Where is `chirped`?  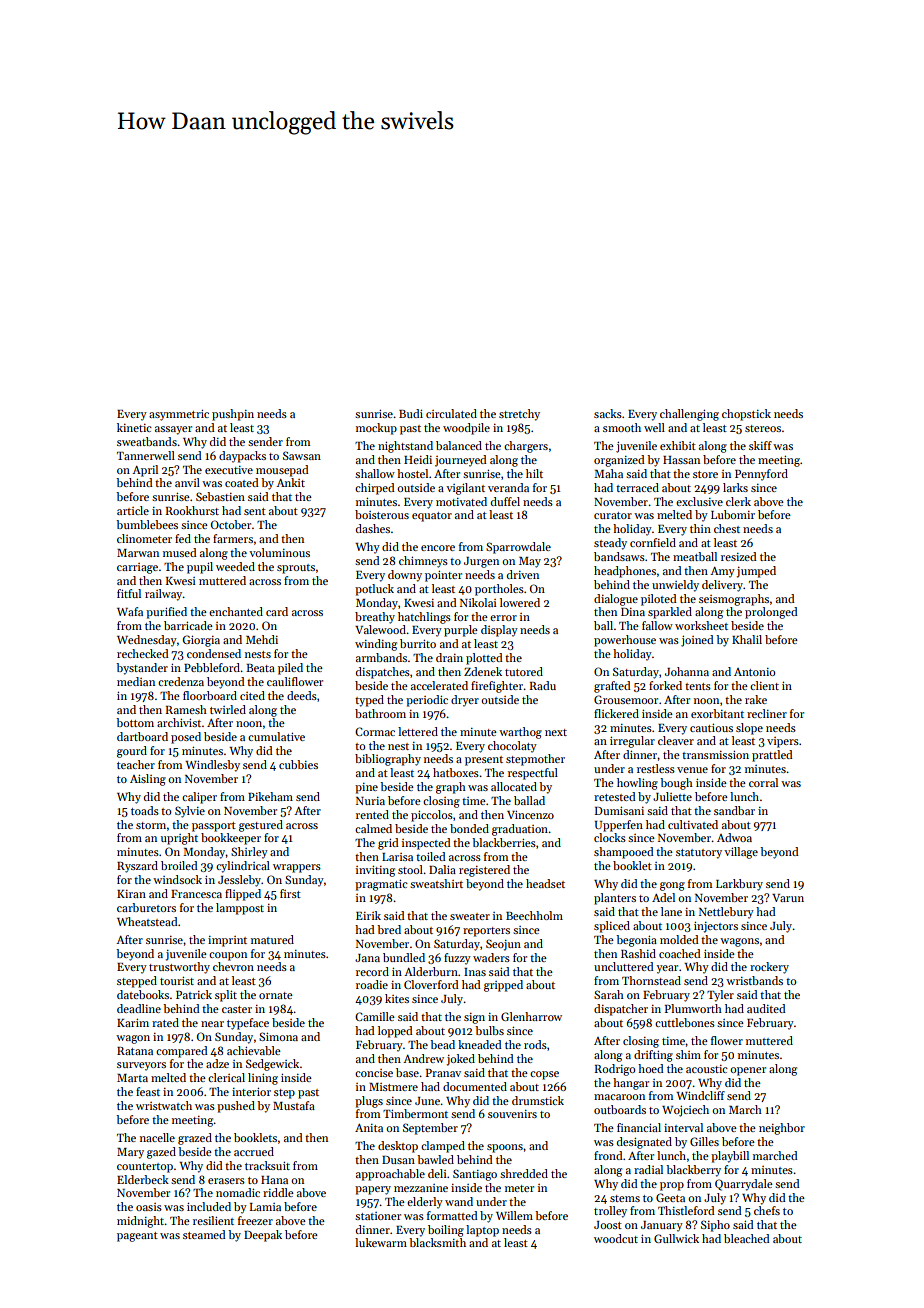
chirped is located at coordinates (375, 489).
